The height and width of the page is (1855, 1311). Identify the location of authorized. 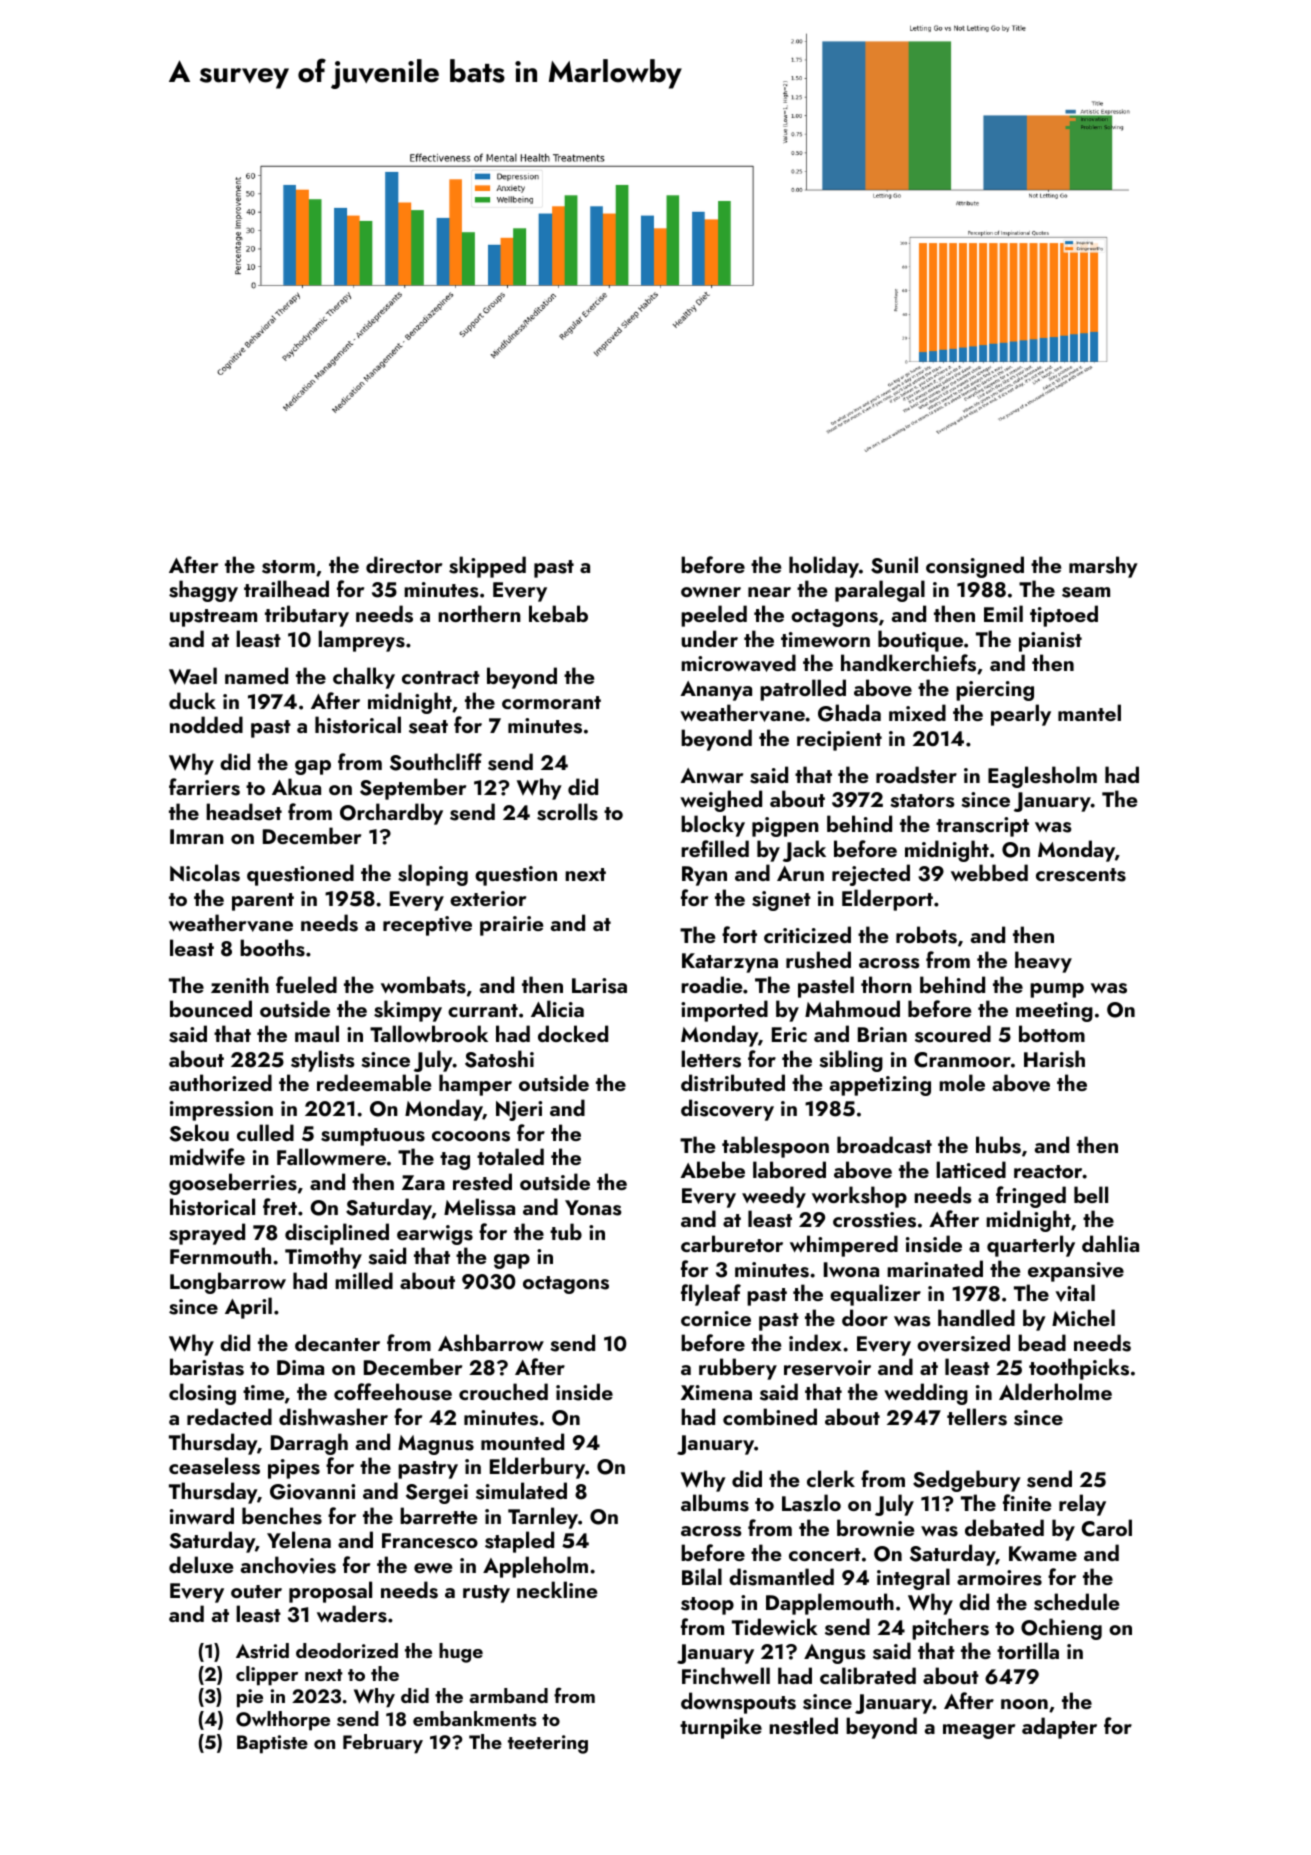
(220, 1082).
